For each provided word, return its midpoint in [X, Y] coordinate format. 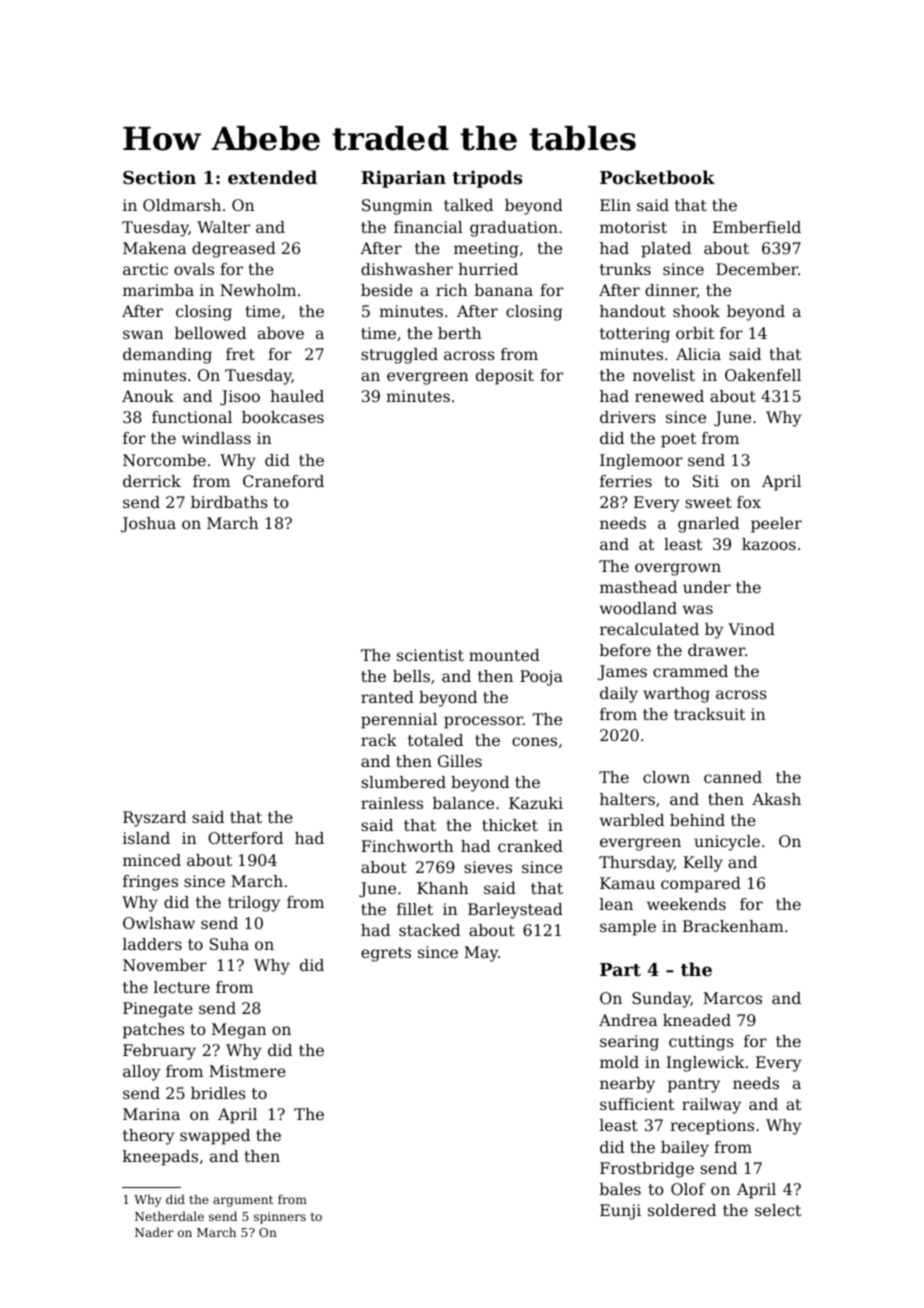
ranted [387, 697]
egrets [386, 954]
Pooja [541, 678]
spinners [280, 1218]
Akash [776, 799]
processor [483, 722]
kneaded [697, 1020]
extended [272, 177]
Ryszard [154, 819]
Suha [229, 944]
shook [696, 311]
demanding [167, 356]
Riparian [403, 179]
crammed [690, 671]
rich [451, 290]
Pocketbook [657, 177]
